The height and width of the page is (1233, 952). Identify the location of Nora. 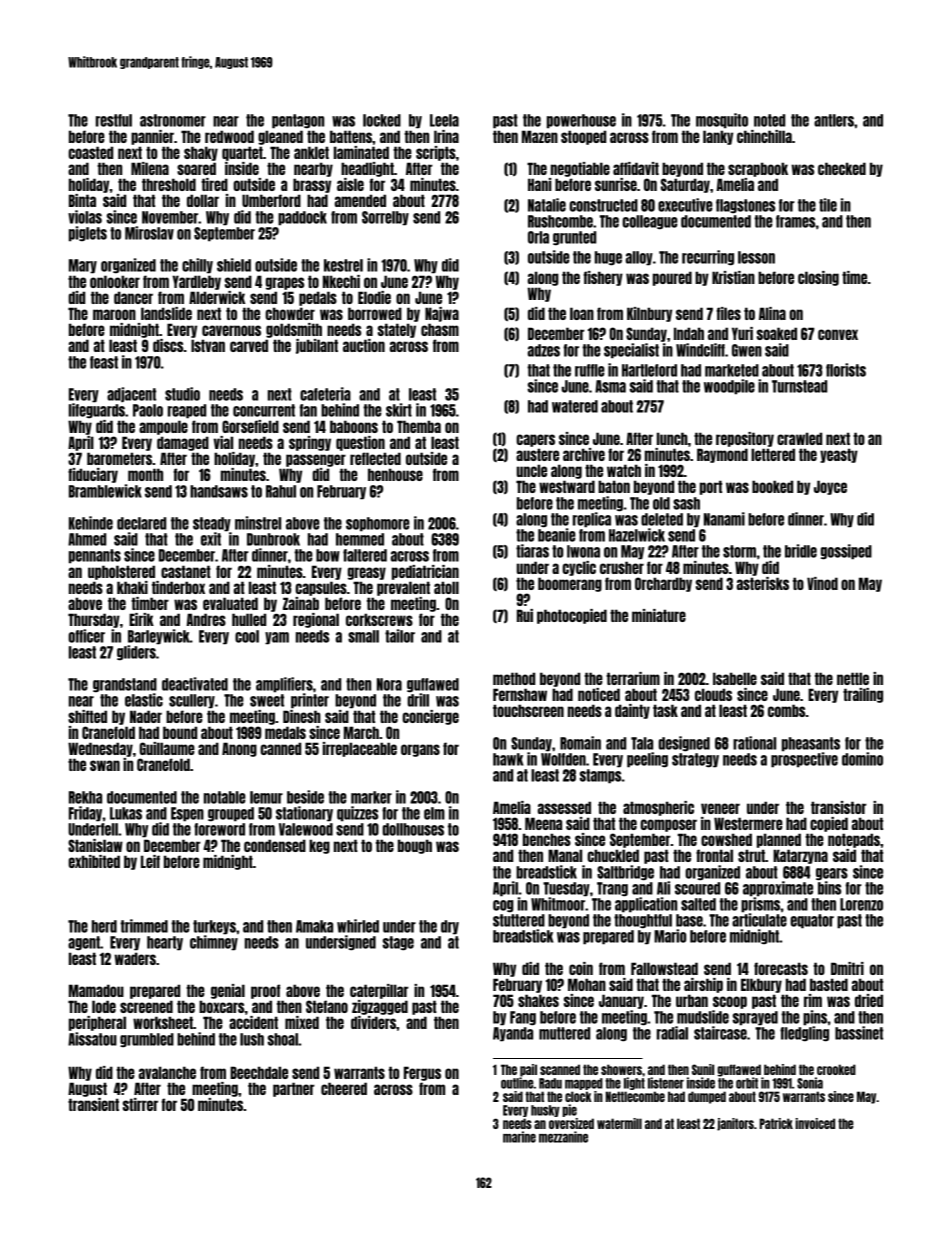
(389, 684).
